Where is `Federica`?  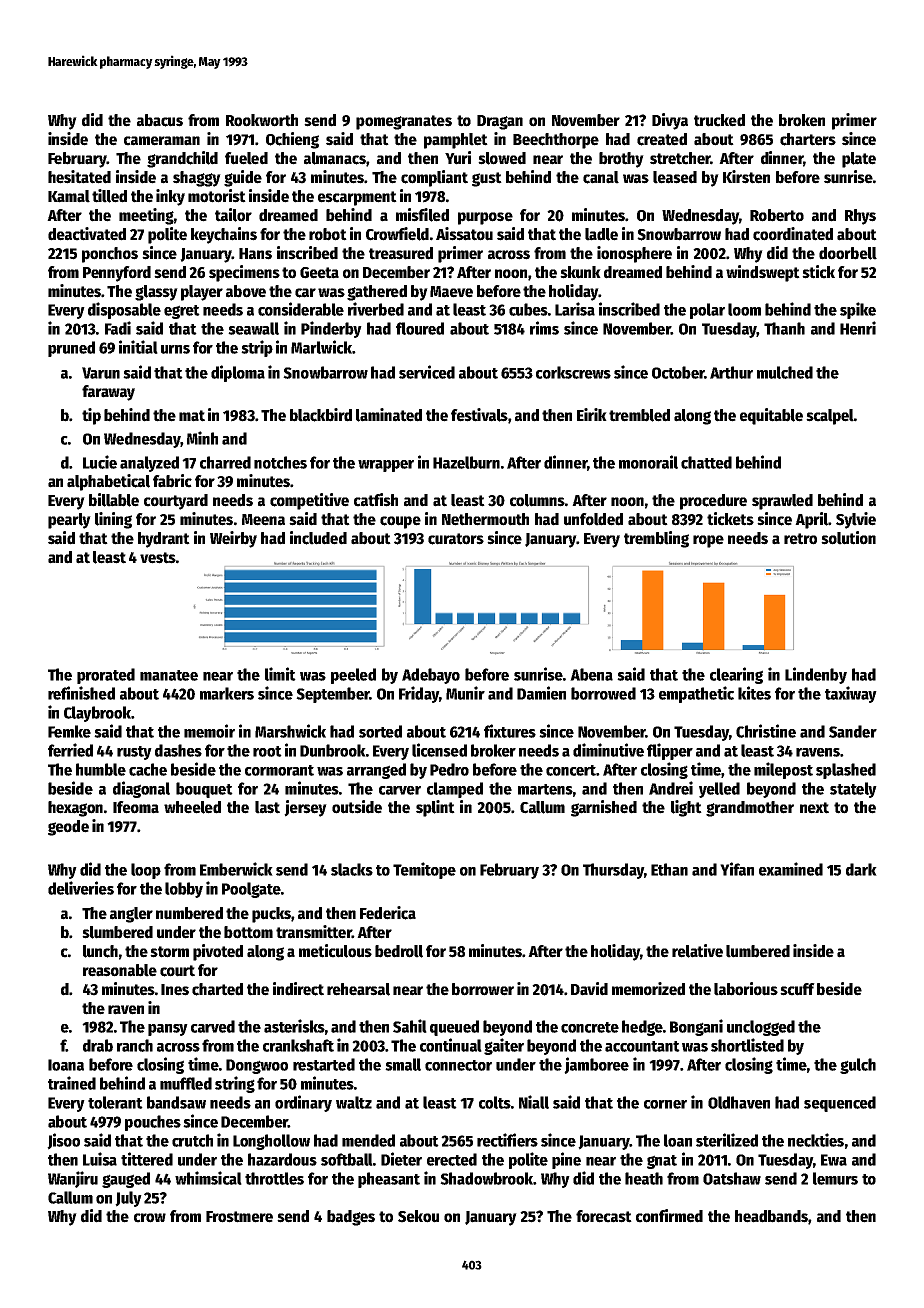 Federica is located at coordinates (388, 913).
